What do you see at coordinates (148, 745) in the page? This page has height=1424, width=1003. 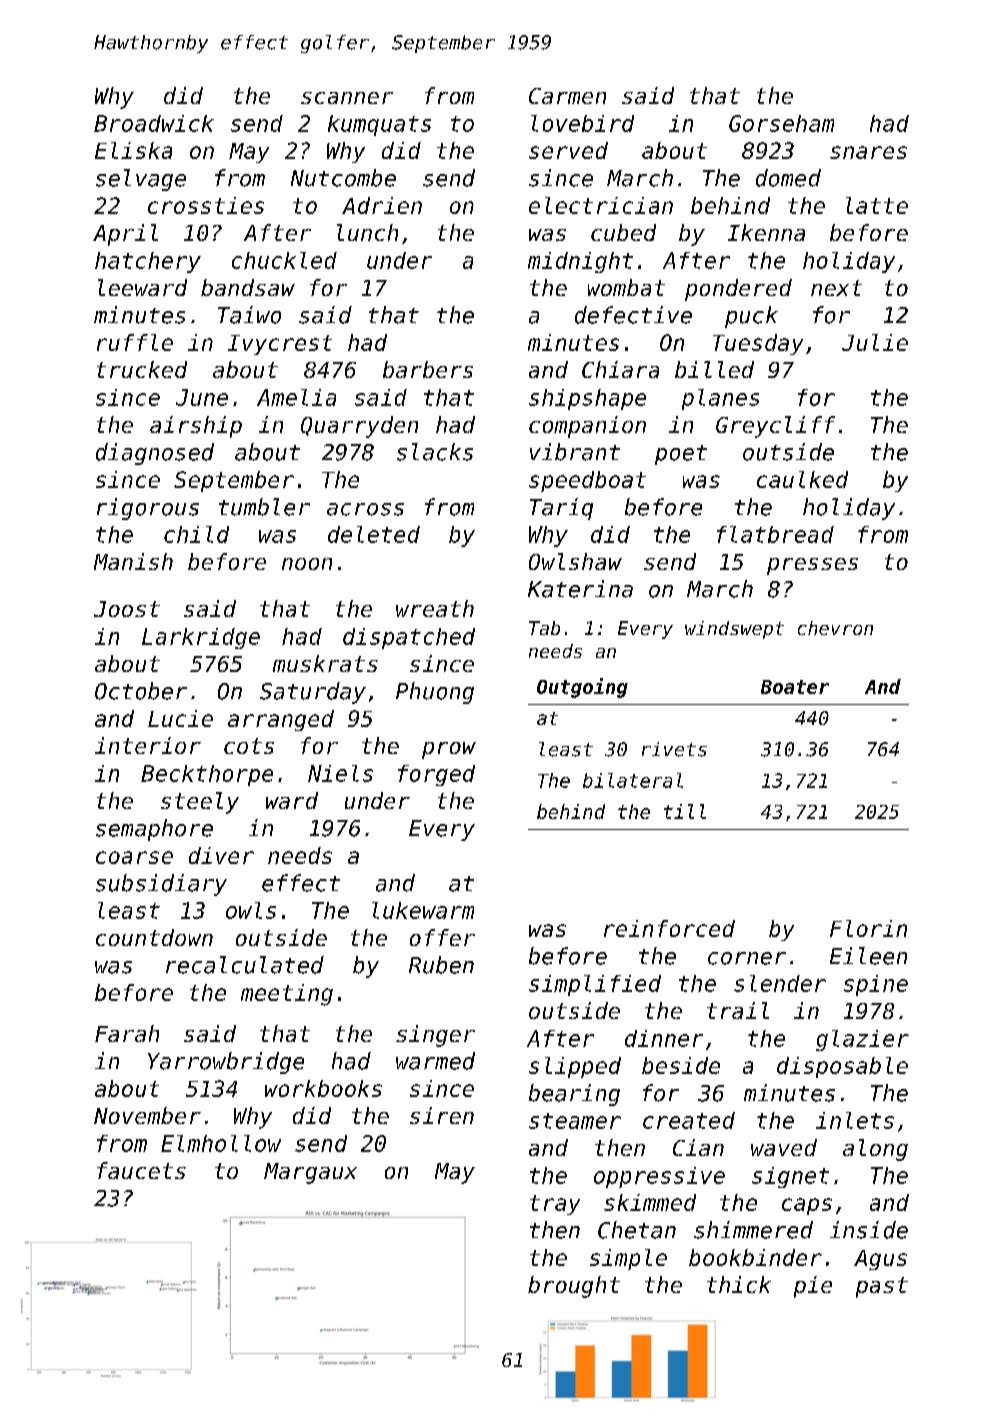 I see `interior` at bounding box center [148, 745].
